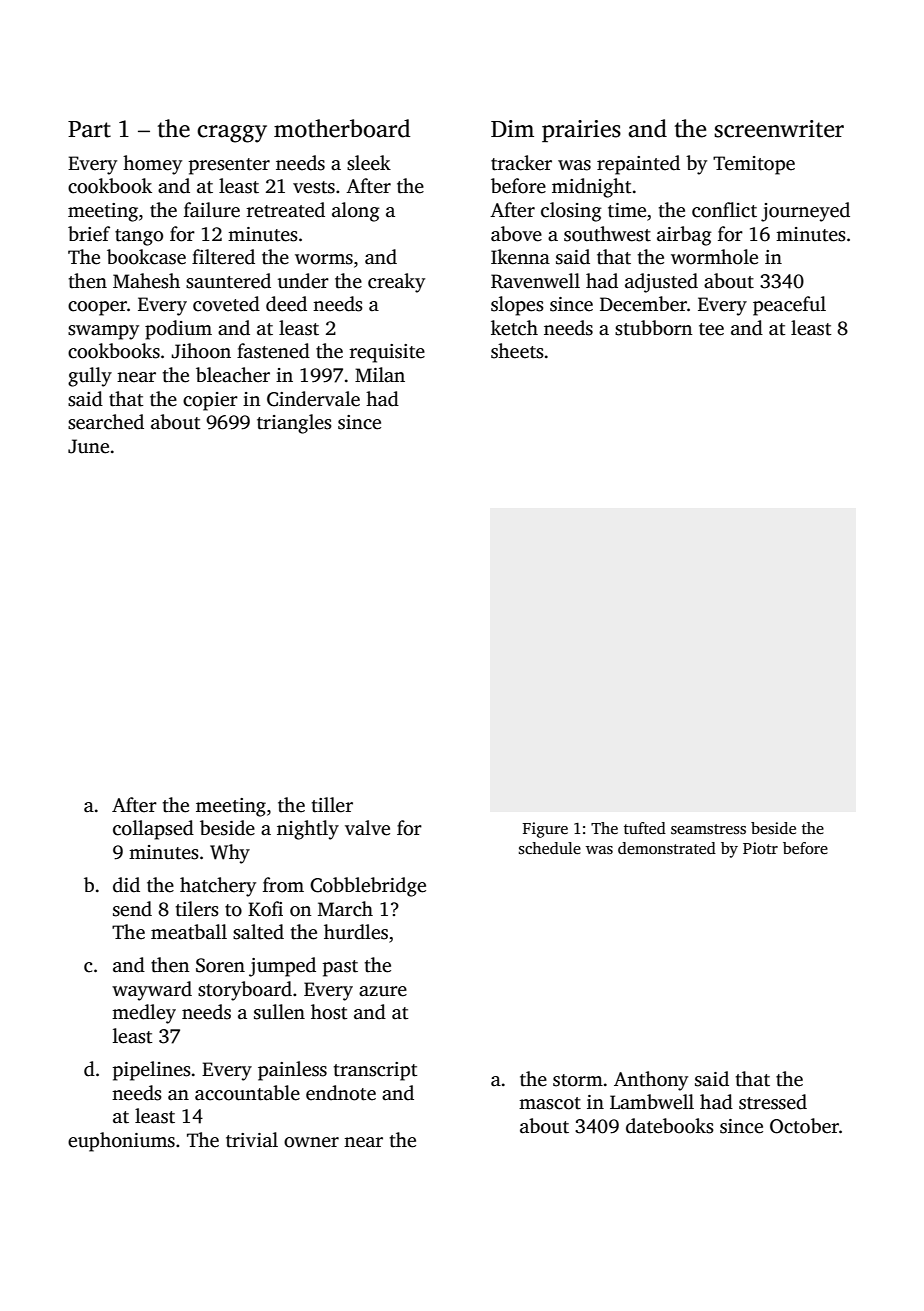  I want to click on euphoniums, so click(121, 1142).
